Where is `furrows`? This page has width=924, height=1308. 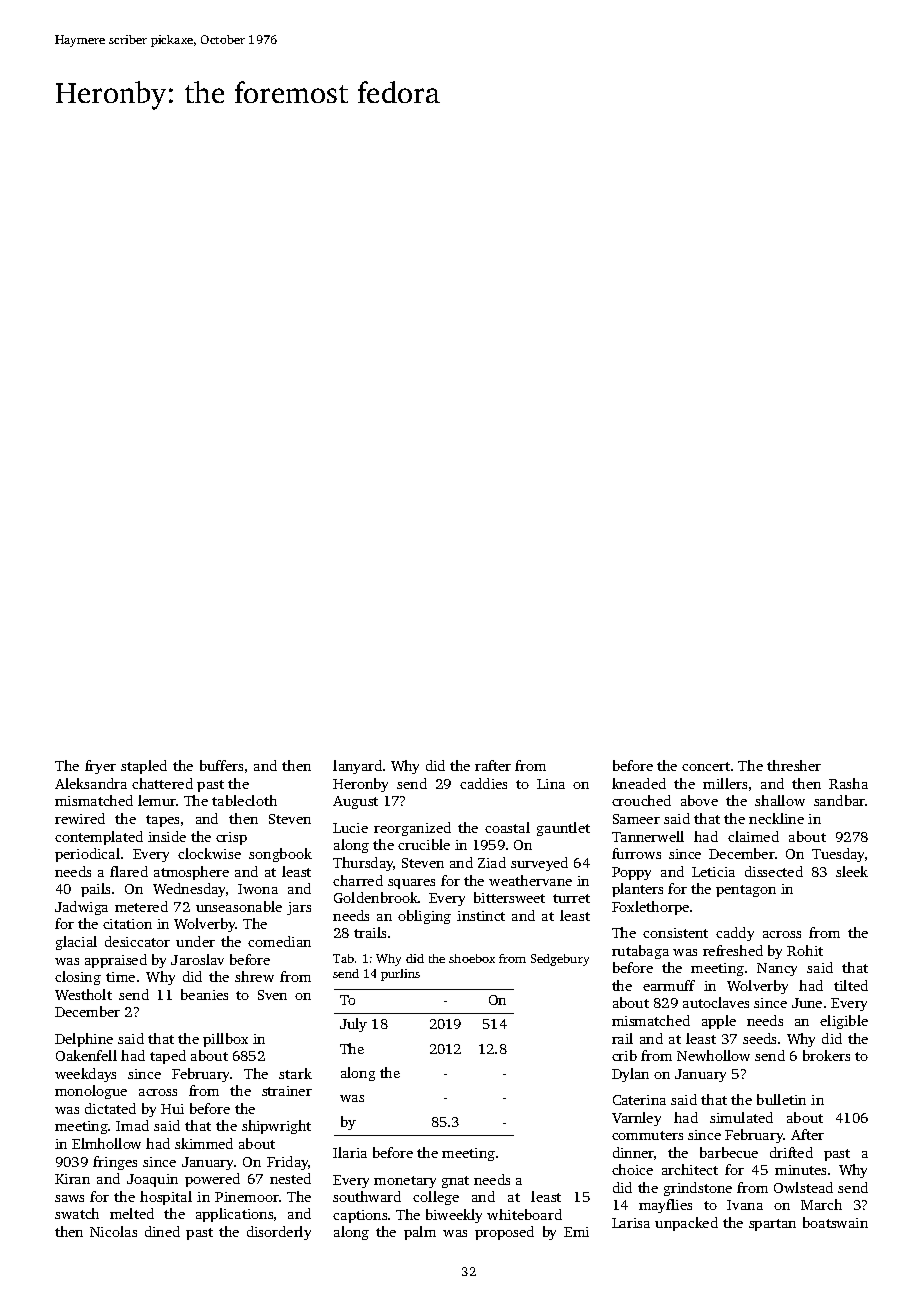 furrows is located at coordinates (636, 853).
